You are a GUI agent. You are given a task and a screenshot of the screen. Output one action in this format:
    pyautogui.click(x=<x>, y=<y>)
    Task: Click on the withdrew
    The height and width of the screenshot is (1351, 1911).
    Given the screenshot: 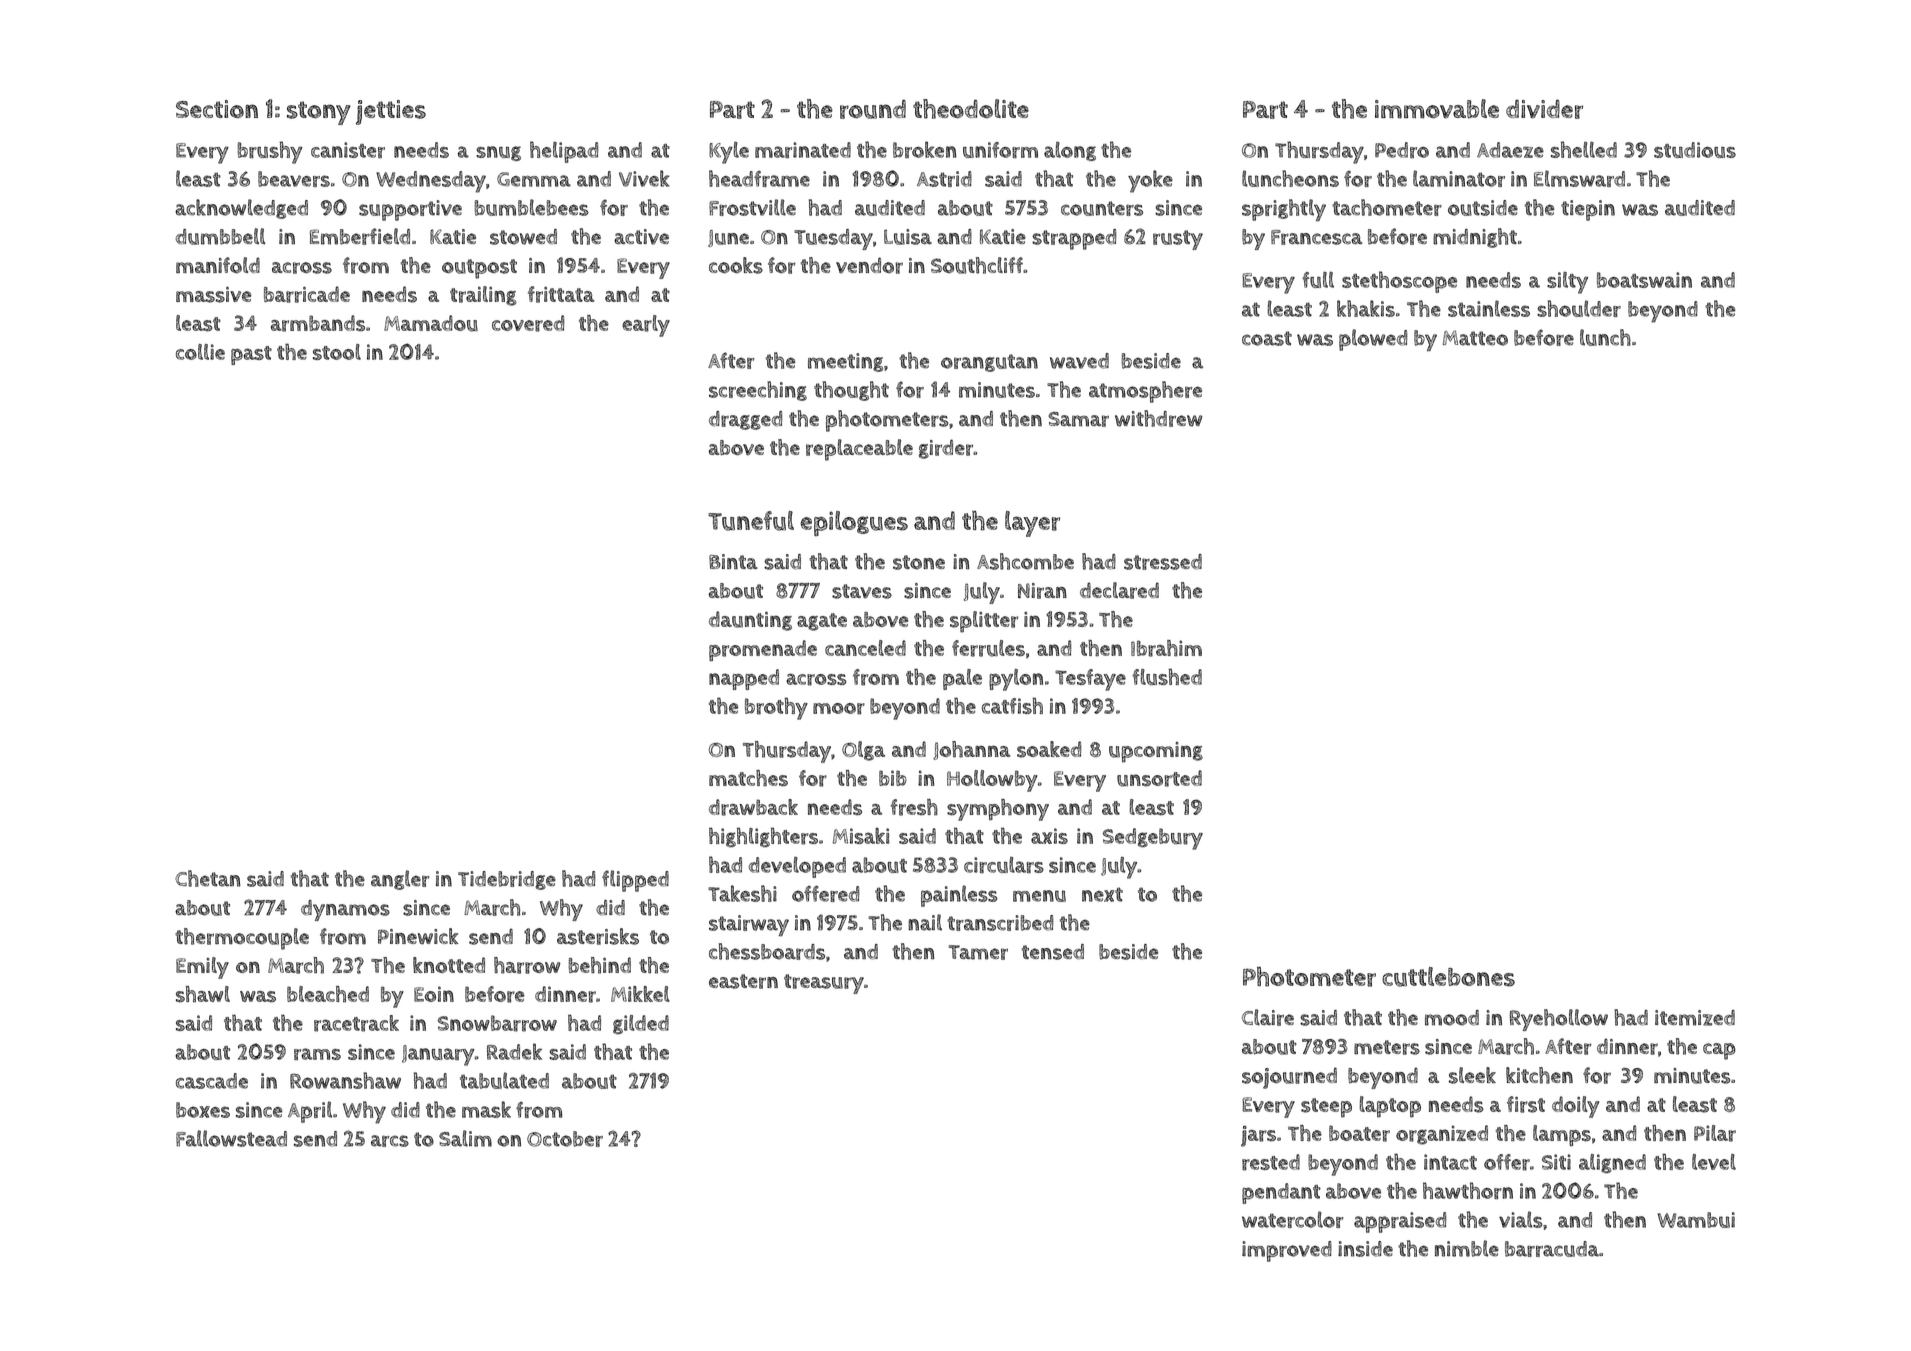 What is the action you would take?
    pyautogui.click(x=1158, y=418)
